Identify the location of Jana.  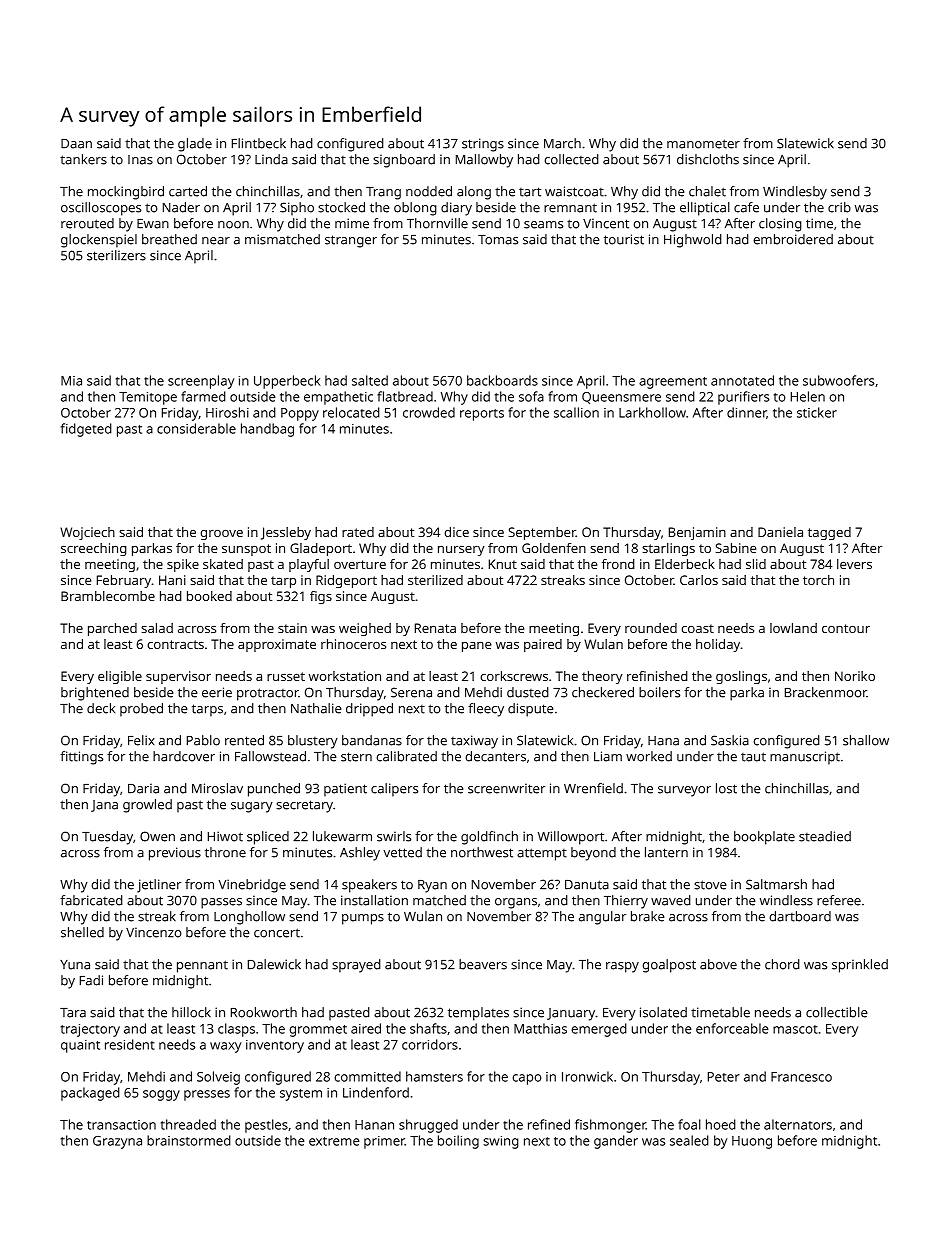
(104, 806).
